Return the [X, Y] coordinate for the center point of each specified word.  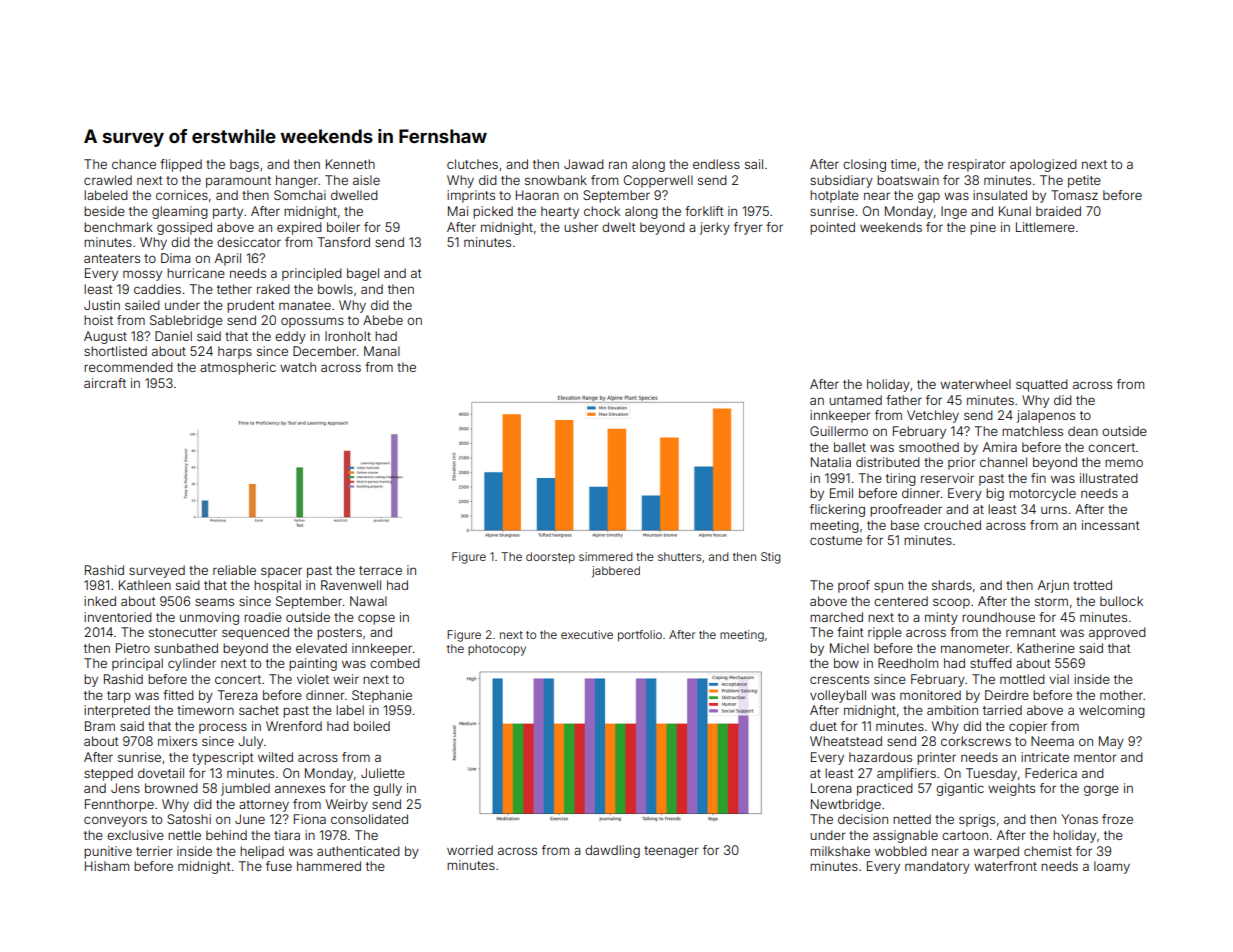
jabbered [616, 572]
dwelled [354, 195]
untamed [855, 400]
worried [470, 850]
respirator [977, 165]
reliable [234, 570]
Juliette [383, 773]
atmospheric [238, 368]
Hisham [107, 866]
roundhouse [998, 617]
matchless [1032, 431]
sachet [259, 710]
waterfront [1005, 866]
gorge [1101, 790]
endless [716, 164]
